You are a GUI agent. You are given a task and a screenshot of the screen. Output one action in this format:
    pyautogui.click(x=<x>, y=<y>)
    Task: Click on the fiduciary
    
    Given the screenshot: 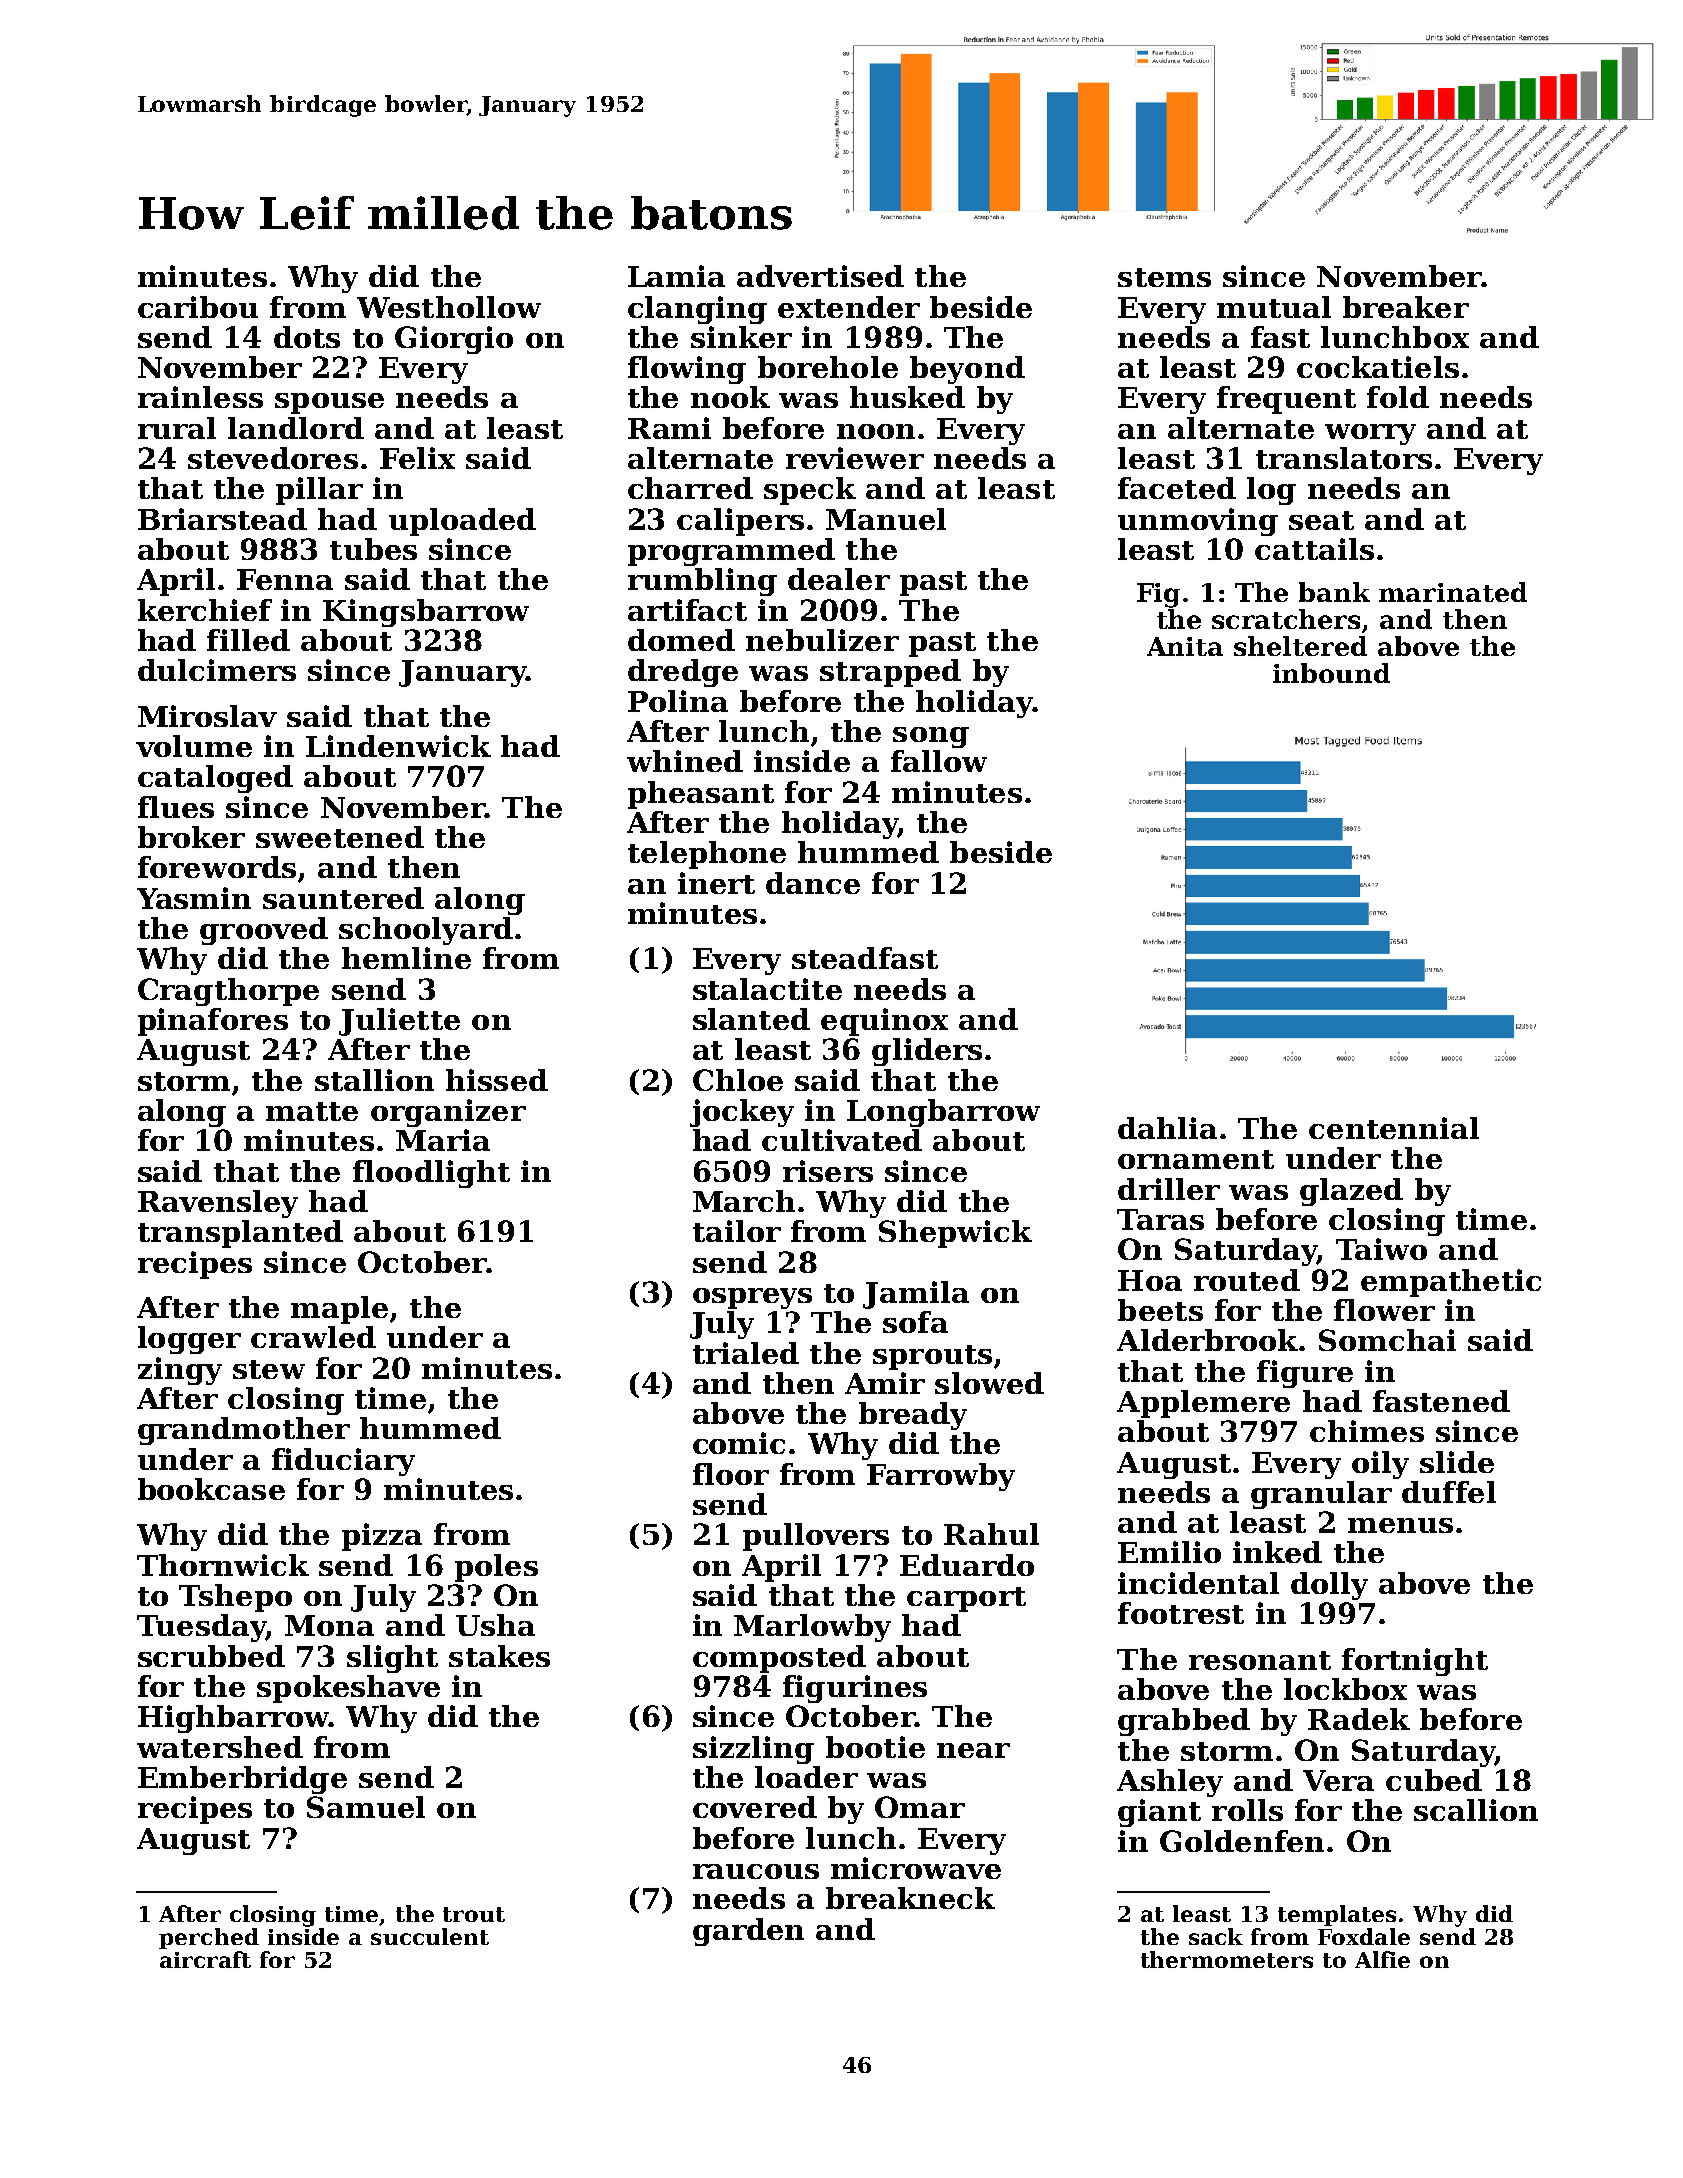 What is the action you would take?
    pyautogui.click(x=343, y=1462)
